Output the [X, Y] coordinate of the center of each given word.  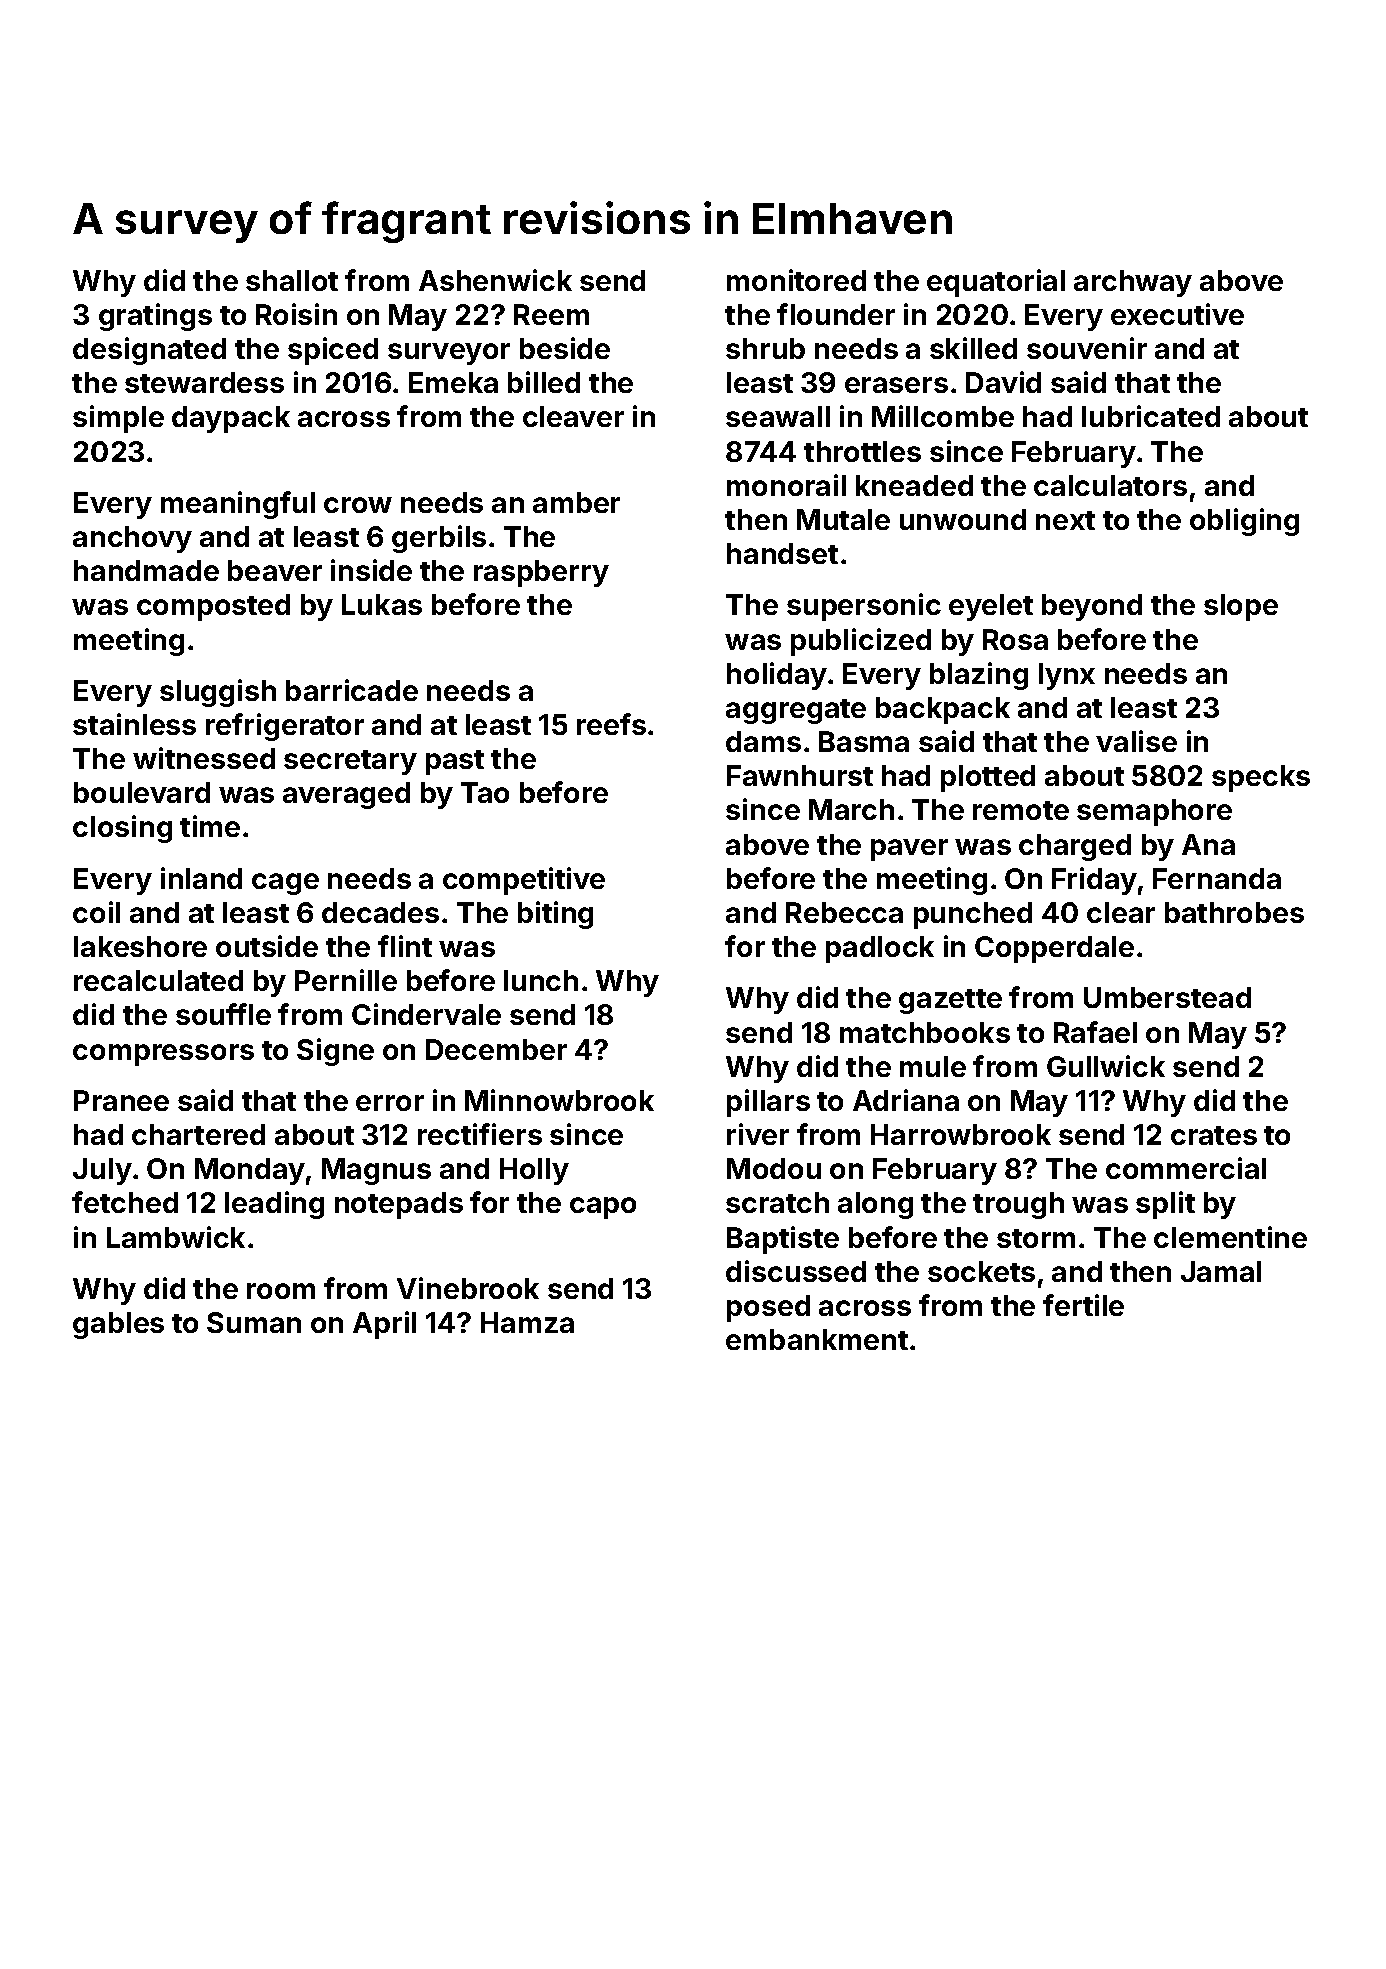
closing [122, 829]
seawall [778, 416]
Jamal [1221, 1271]
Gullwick [1106, 1066]
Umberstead [1167, 997]
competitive [524, 881]
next [1065, 520]
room [281, 1291]
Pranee [121, 1100]
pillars [768, 1103]
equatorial [996, 283]
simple [118, 419]
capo [603, 1208]
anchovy [132, 539]
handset [782, 553]
